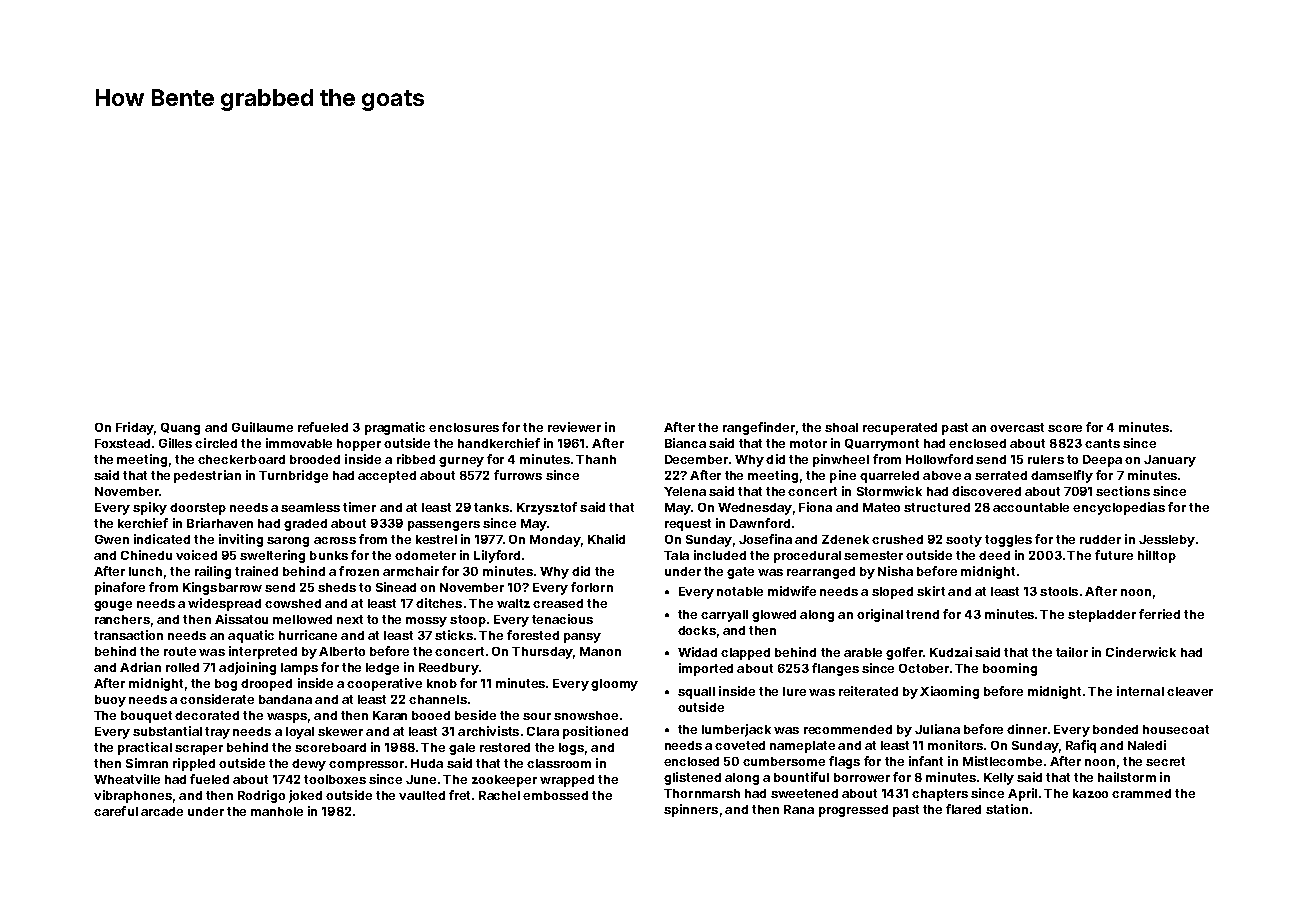 Image resolution: width=1308 pixels, height=924 pixels. Describe the element at coordinates (145, 571) in the screenshot. I see `lunch` at that location.
